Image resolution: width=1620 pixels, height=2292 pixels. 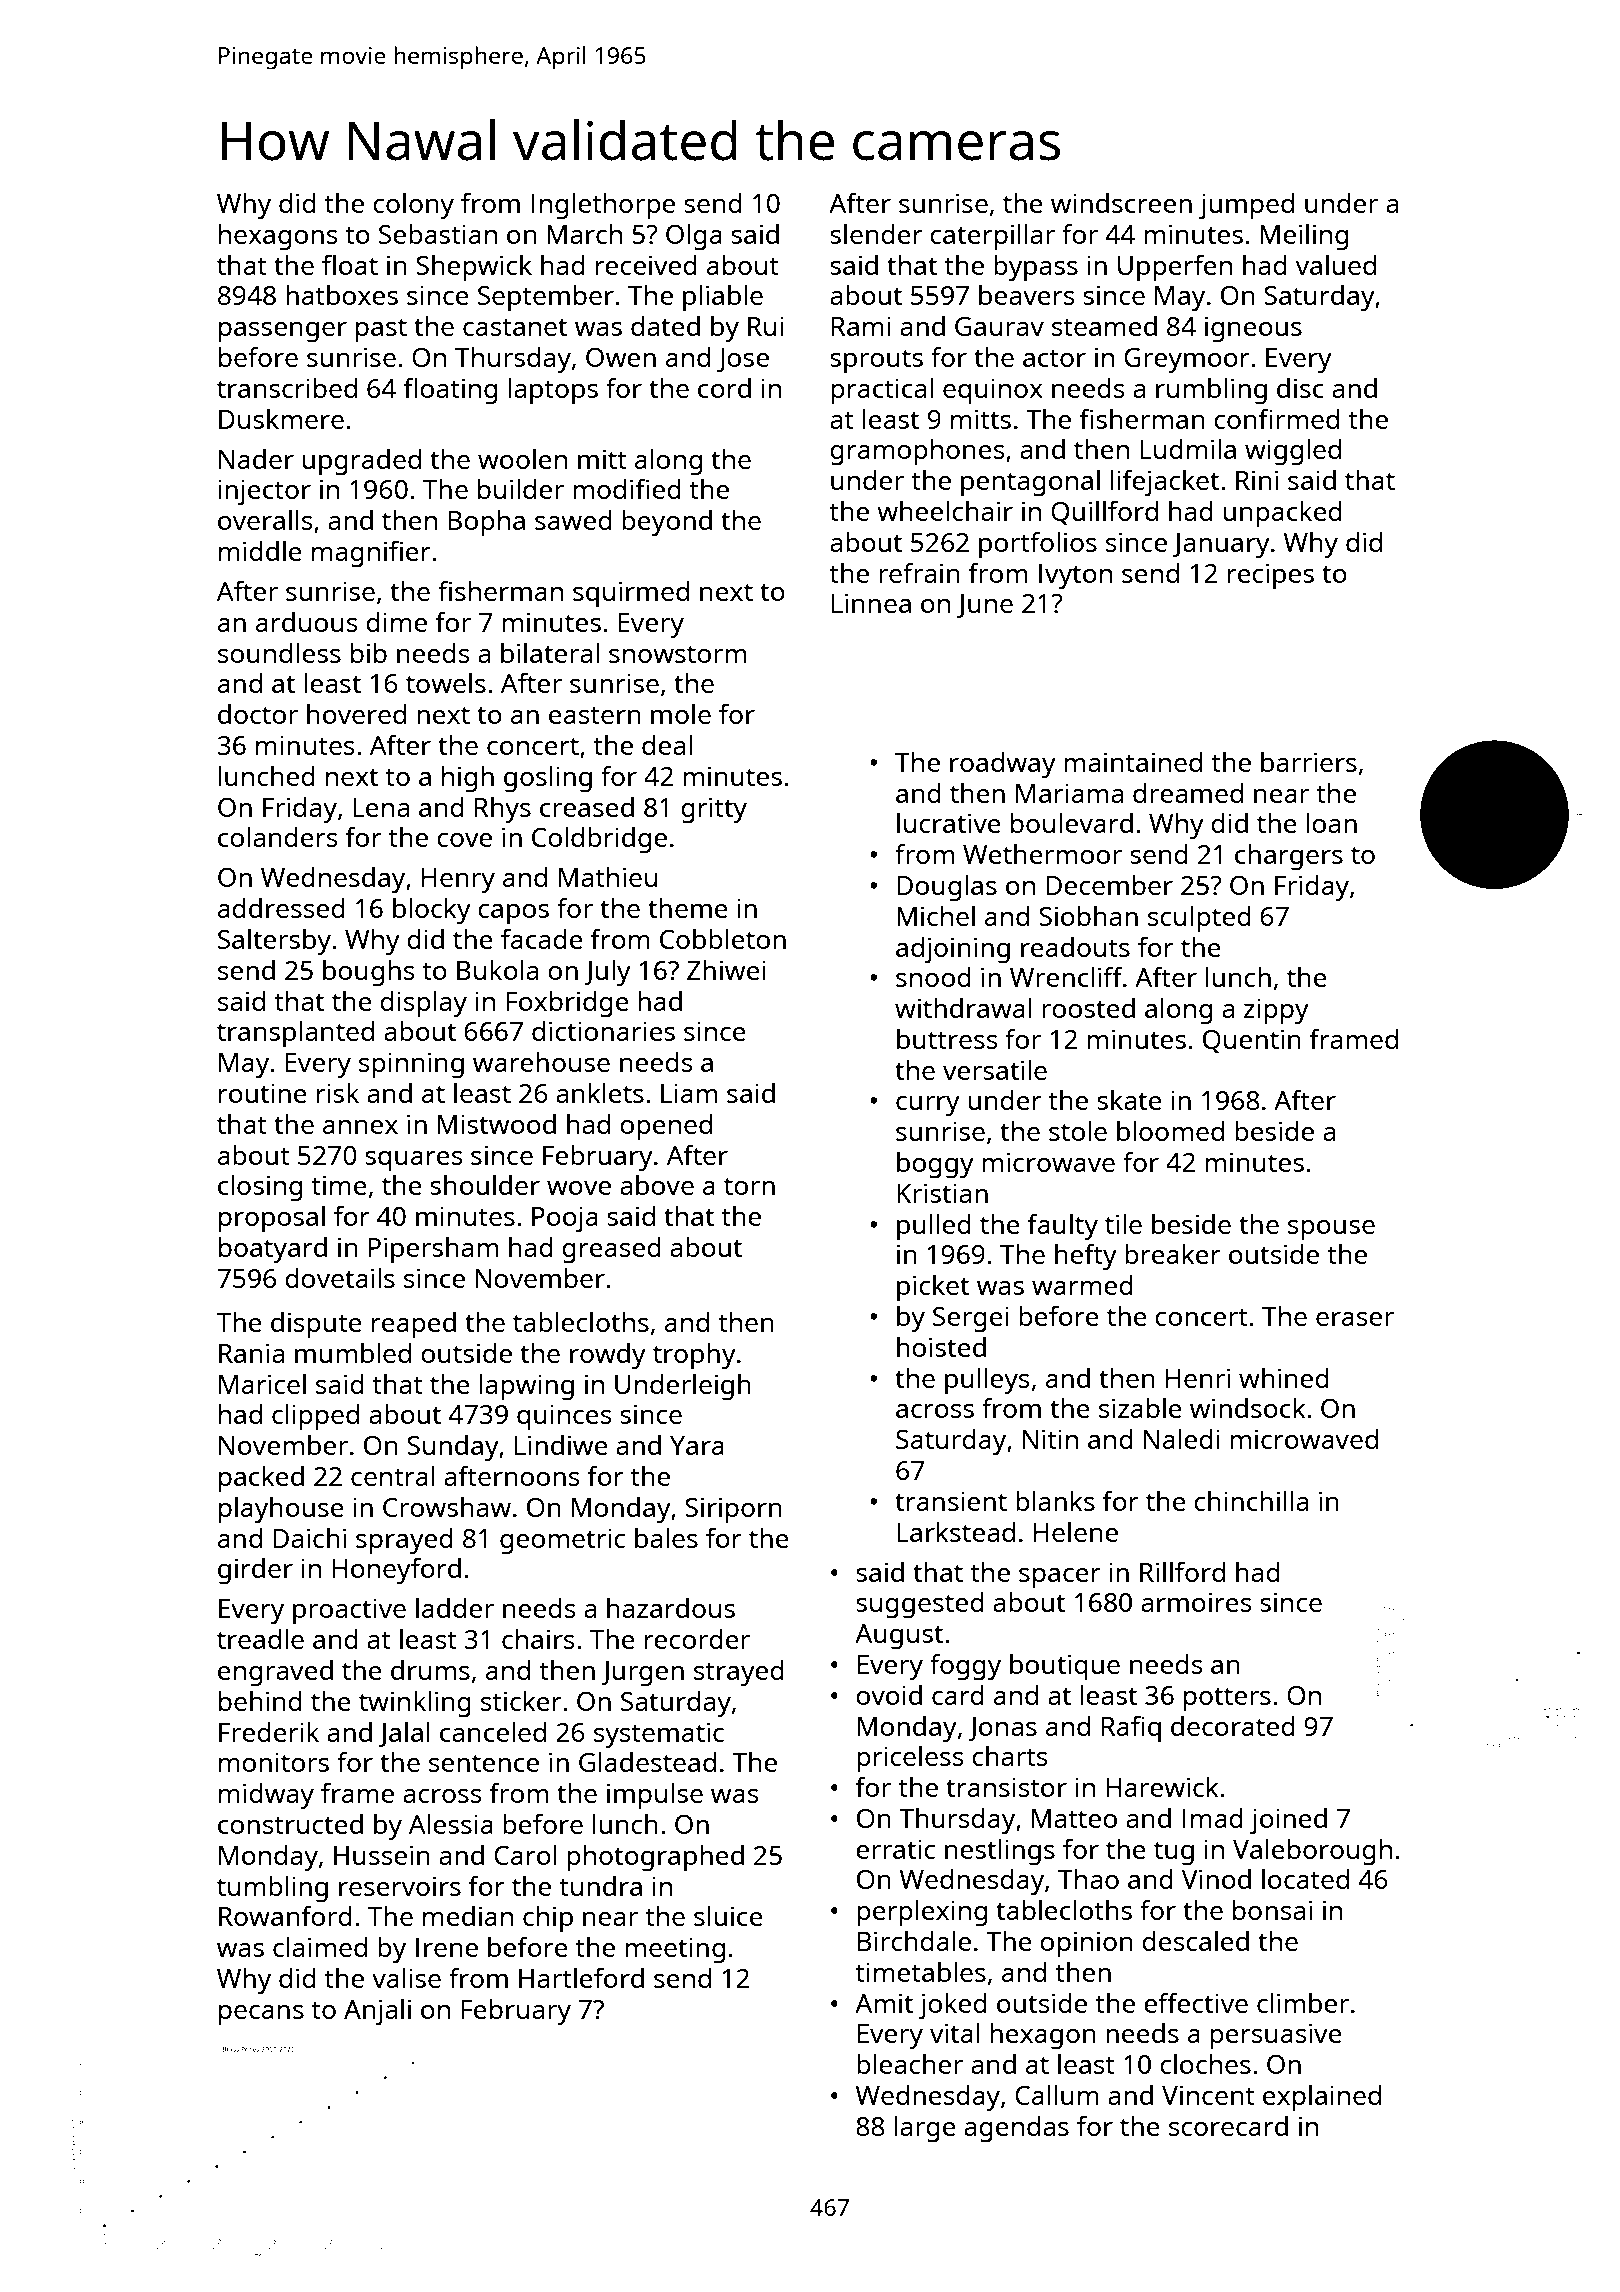 I want to click on spouse, so click(x=1331, y=1230).
